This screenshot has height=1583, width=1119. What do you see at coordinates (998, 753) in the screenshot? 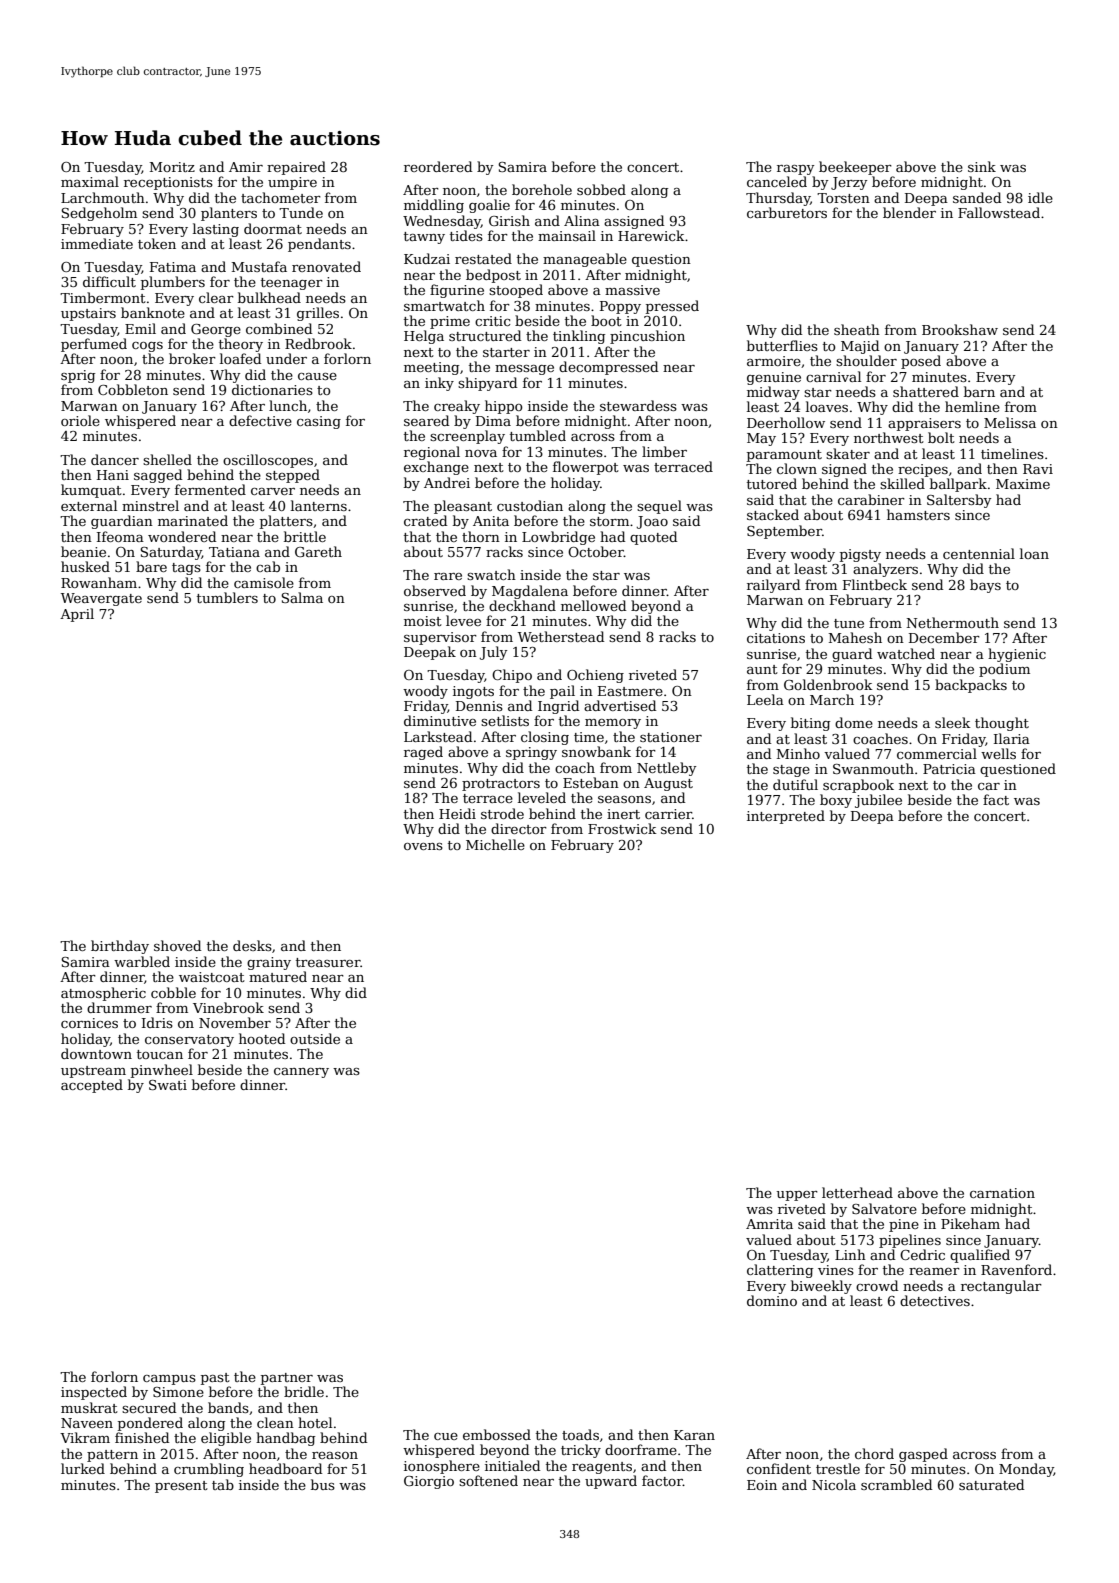
I see `wells` at bounding box center [998, 753].
